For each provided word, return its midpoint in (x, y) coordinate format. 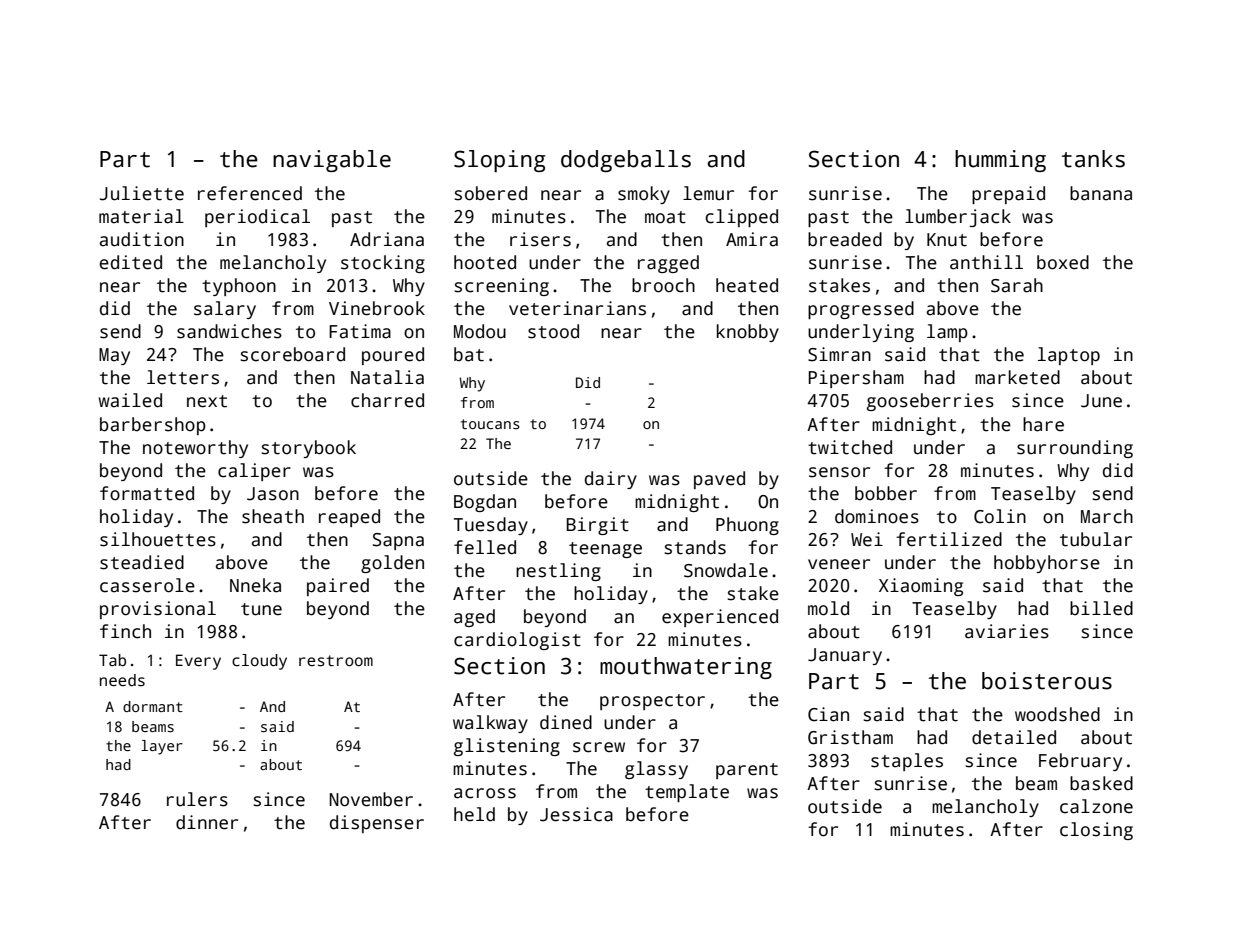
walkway (490, 724)
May (114, 356)
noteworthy (195, 449)
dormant (153, 706)
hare (1043, 424)
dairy (611, 480)
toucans (490, 424)
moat (665, 217)
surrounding (1075, 449)
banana (1101, 193)
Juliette (142, 193)
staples (907, 762)
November (371, 799)
